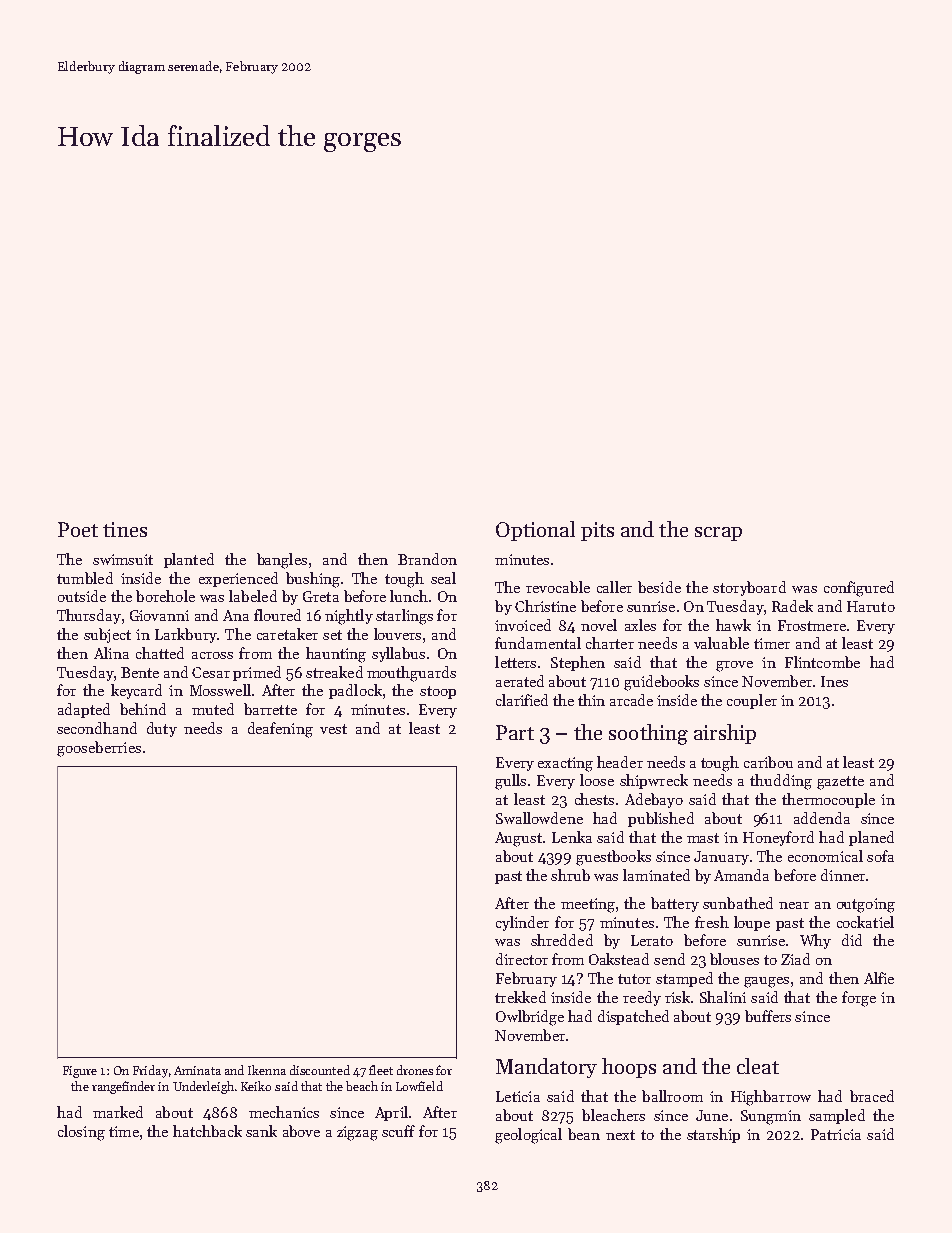 The height and width of the screenshot is (1233, 952). Describe the element at coordinates (522, 923) in the screenshot. I see `cylinder` at that location.
